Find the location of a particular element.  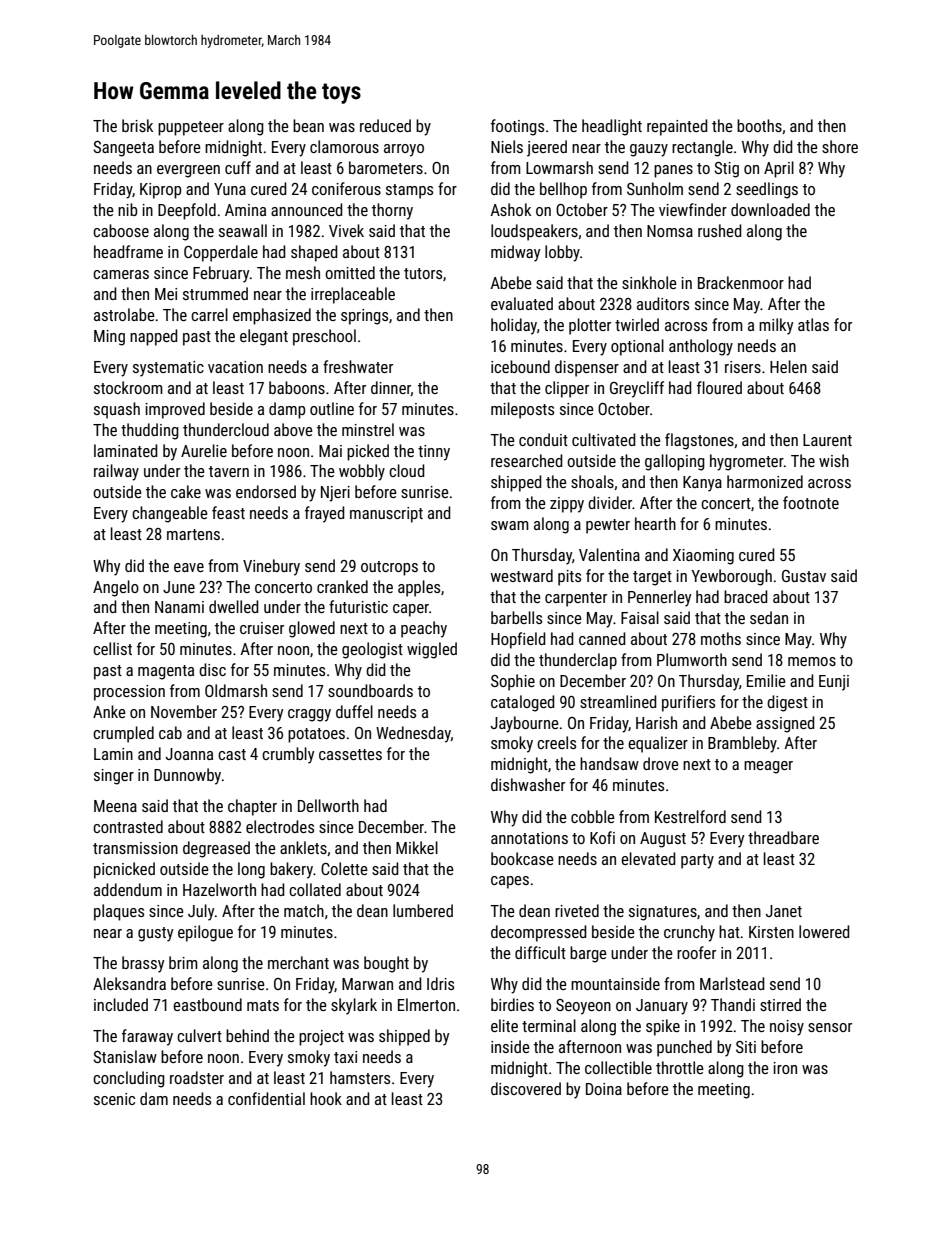

booths is located at coordinates (759, 125).
